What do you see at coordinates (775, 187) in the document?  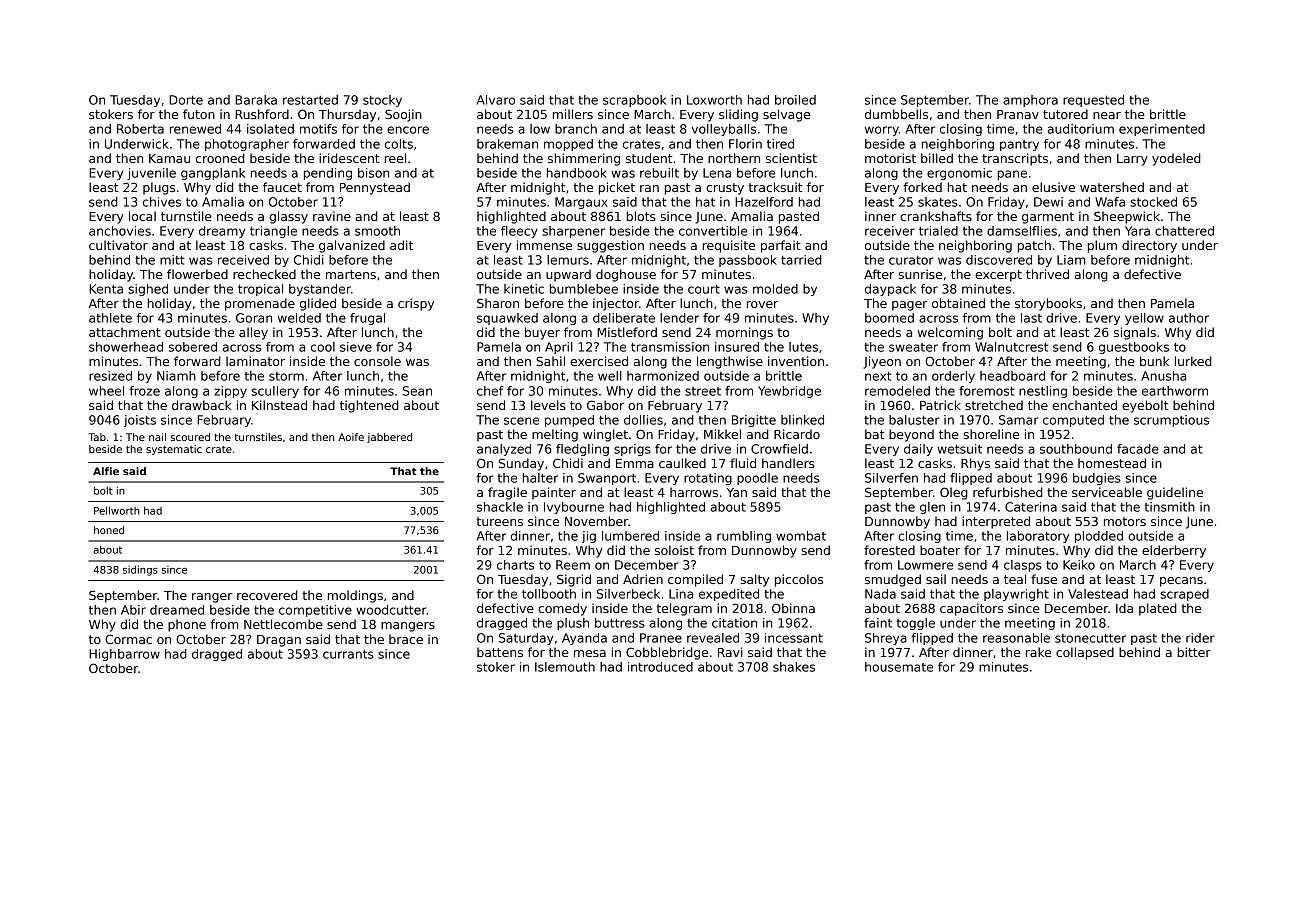 I see `tracksuit` at bounding box center [775, 187].
